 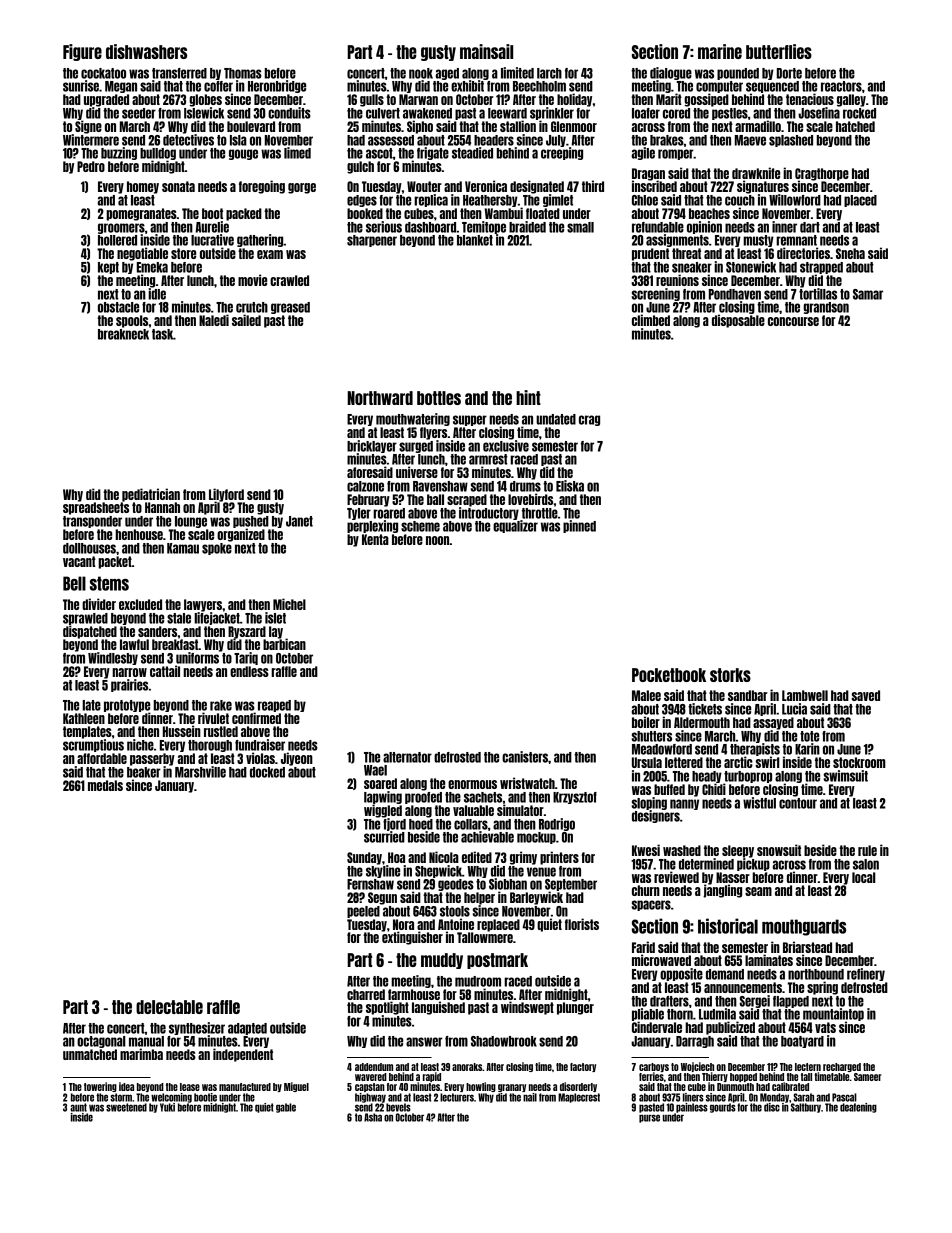 I want to click on butterflies, so click(x=779, y=51).
